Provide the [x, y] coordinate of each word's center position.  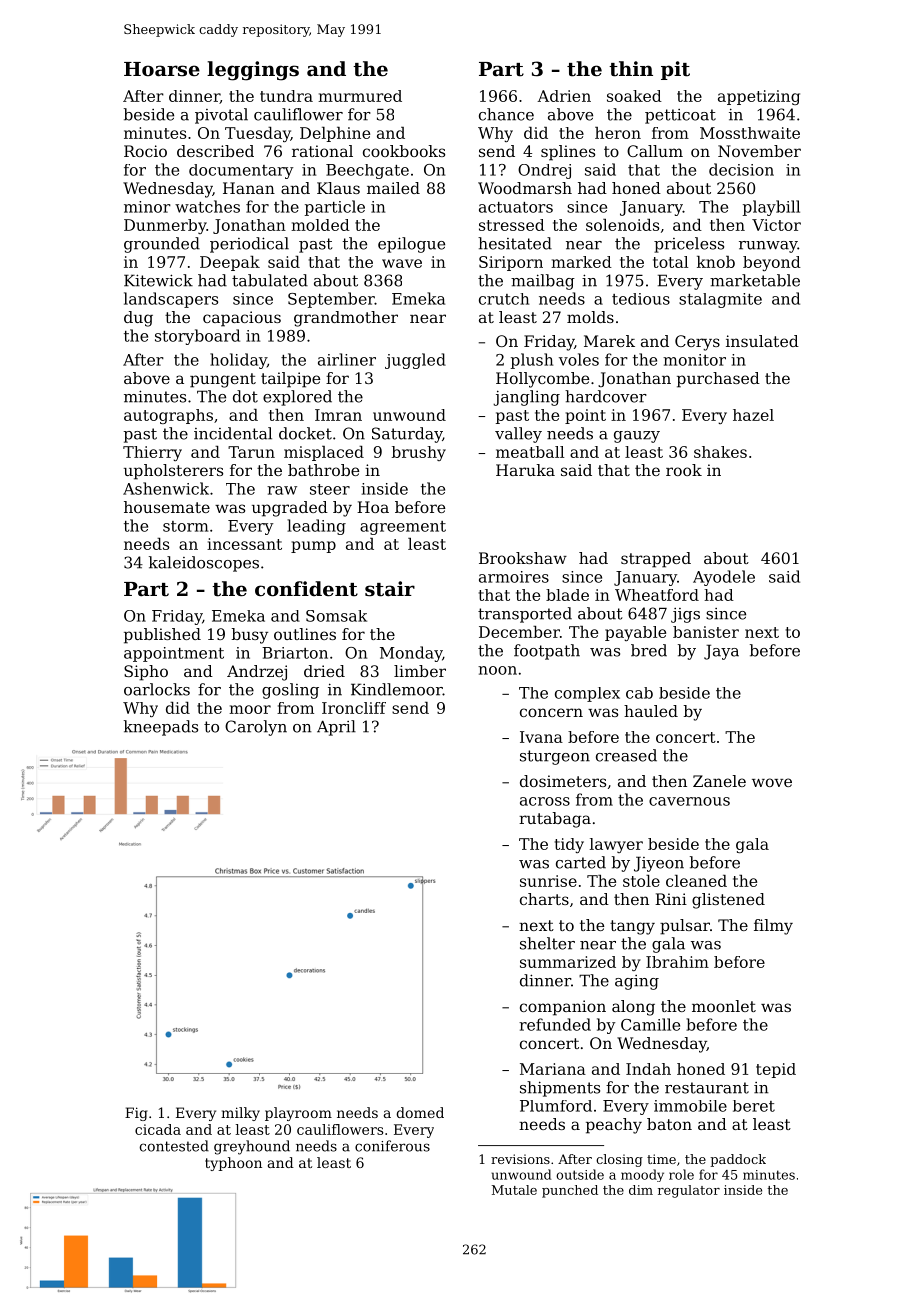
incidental [233, 433]
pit [675, 70]
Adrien [564, 96]
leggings [253, 71]
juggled [415, 361]
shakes [720, 452]
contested [174, 1146]
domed [420, 1112]
